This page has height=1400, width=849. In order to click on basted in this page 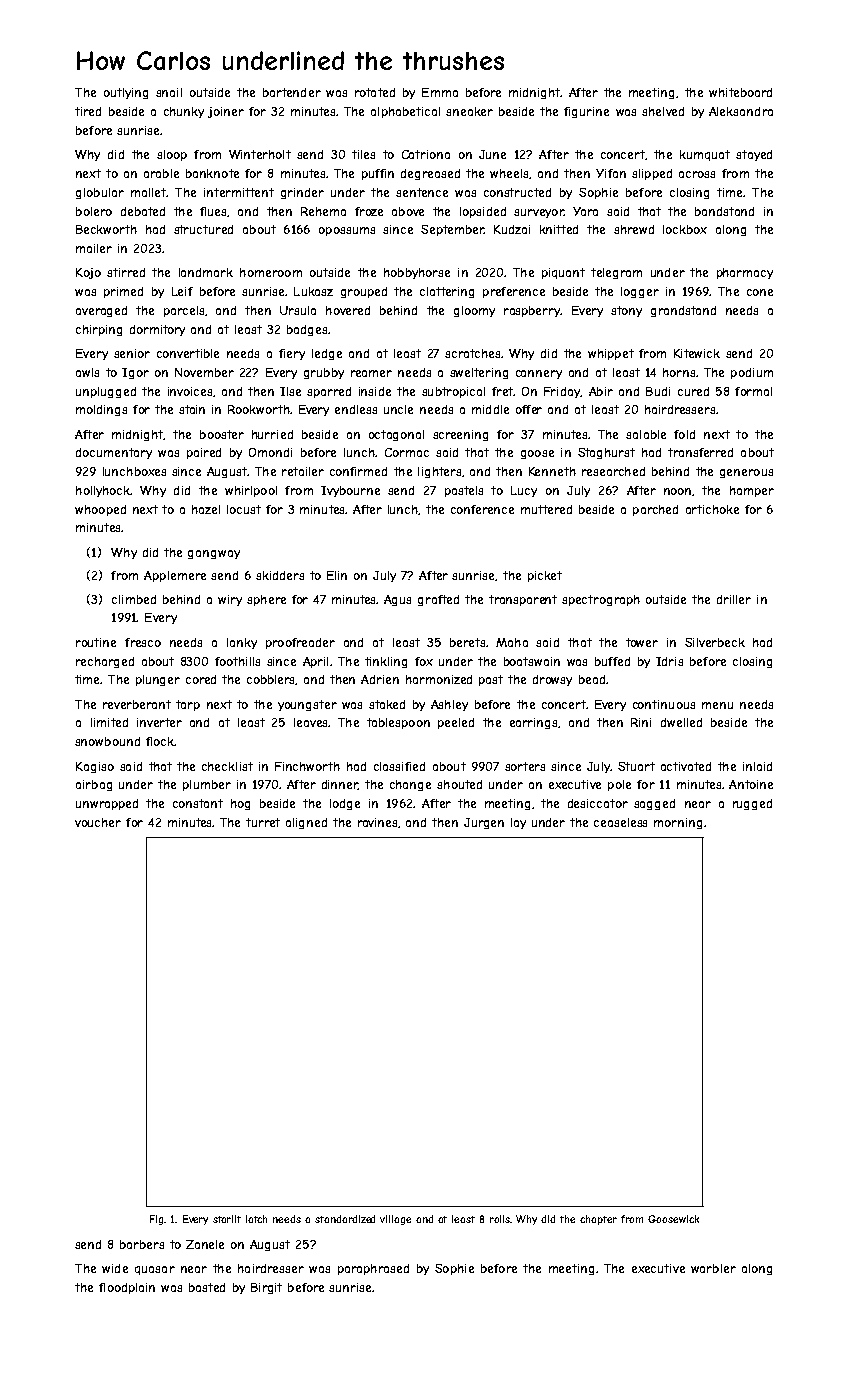, I will do `click(207, 1287)`.
